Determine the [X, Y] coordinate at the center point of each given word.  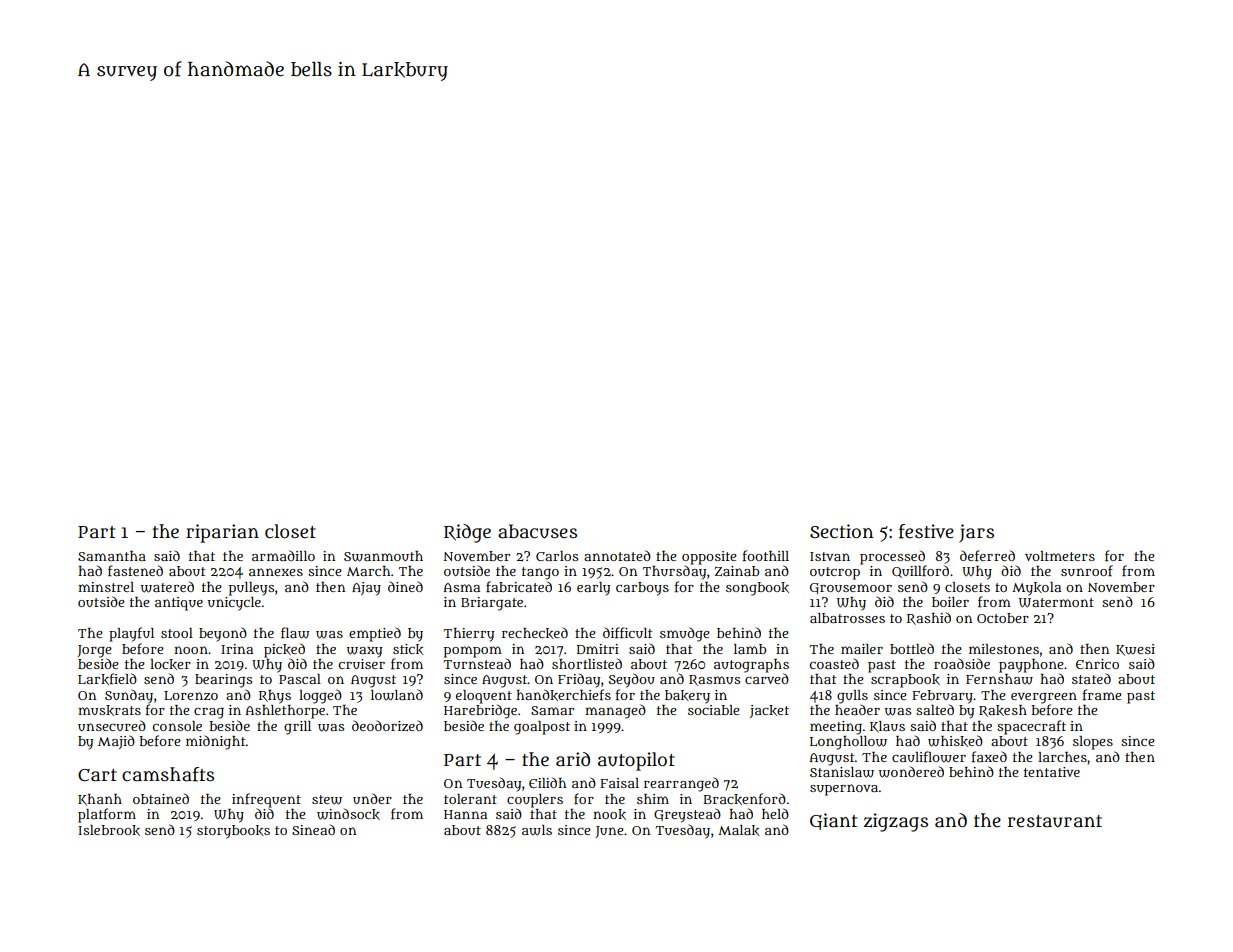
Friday [579, 680]
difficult [627, 632]
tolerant [470, 799]
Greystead [687, 815]
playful [131, 634]
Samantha [112, 556]
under [372, 798]
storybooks [233, 832]
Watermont [1056, 603]
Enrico [1097, 664]
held [775, 813]
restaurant [1055, 821]
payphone [1031, 666]
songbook [757, 589]
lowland [397, 695]
